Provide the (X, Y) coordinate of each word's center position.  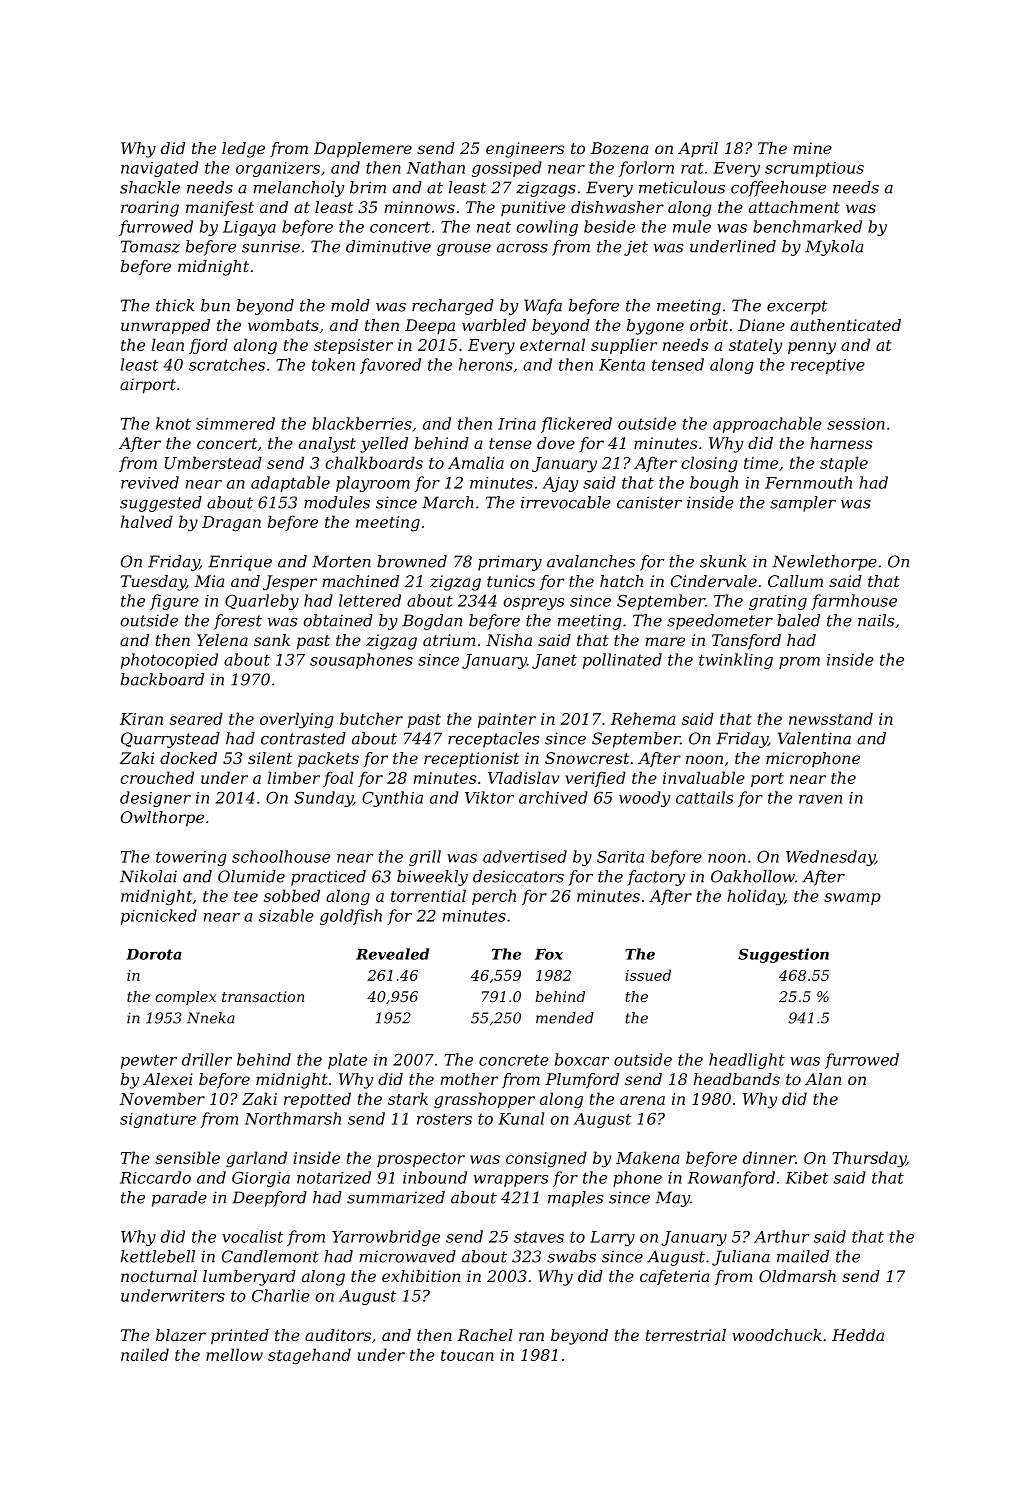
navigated (160, 169)
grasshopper (484, 1100)
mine (812, 148)
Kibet (806, 1177)
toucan (467, 1355)
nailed (145, 1354)
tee (246, 896)
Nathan (435, 167)
